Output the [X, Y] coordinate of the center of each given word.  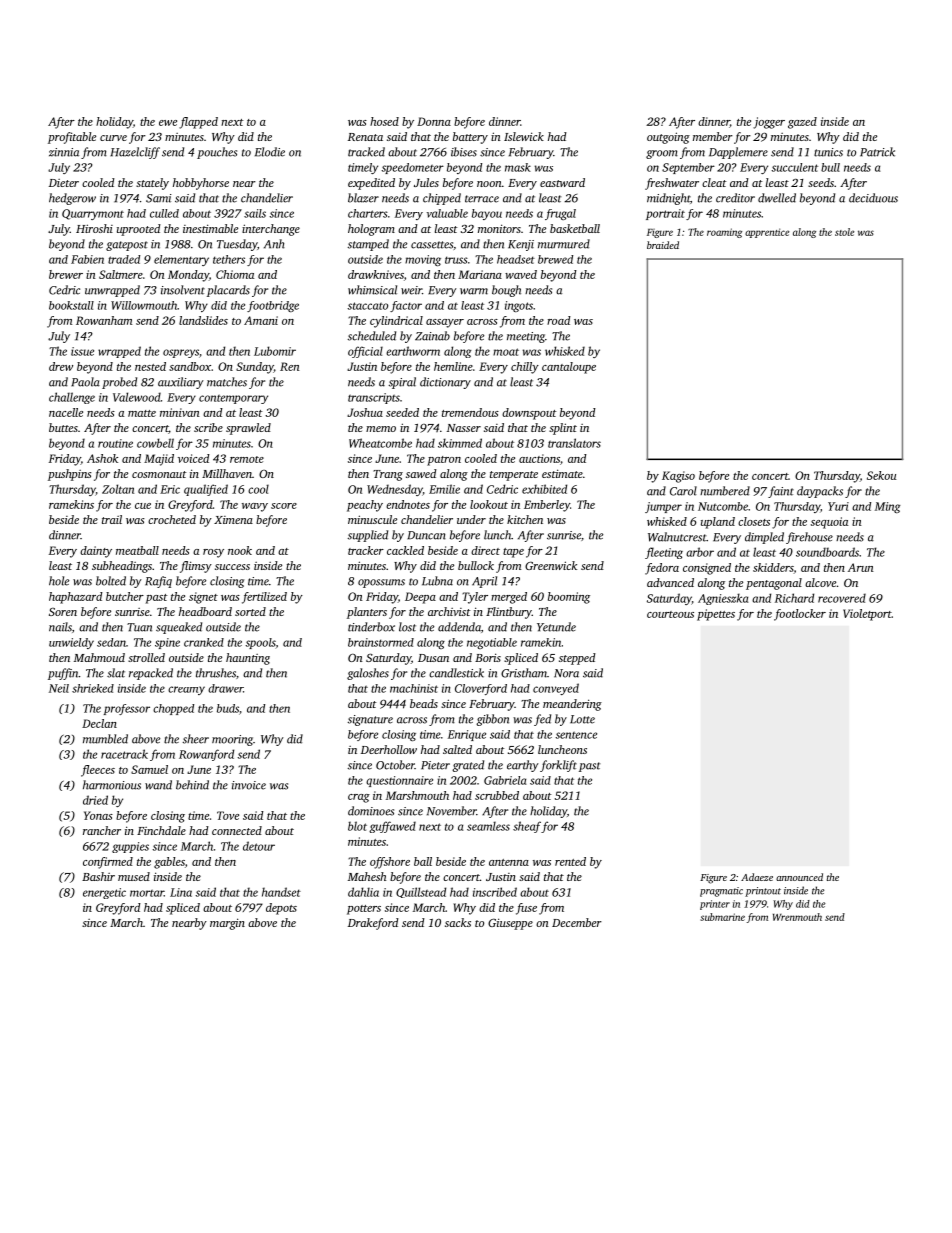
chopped [173, 709]
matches [227, 382]
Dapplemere [738, 153]
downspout [529, 414]
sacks [458, 922]
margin [227, 924]
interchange [271, 230]
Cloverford [481, 689]
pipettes [716, 615]
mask [518, 167]
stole [844, 232]
